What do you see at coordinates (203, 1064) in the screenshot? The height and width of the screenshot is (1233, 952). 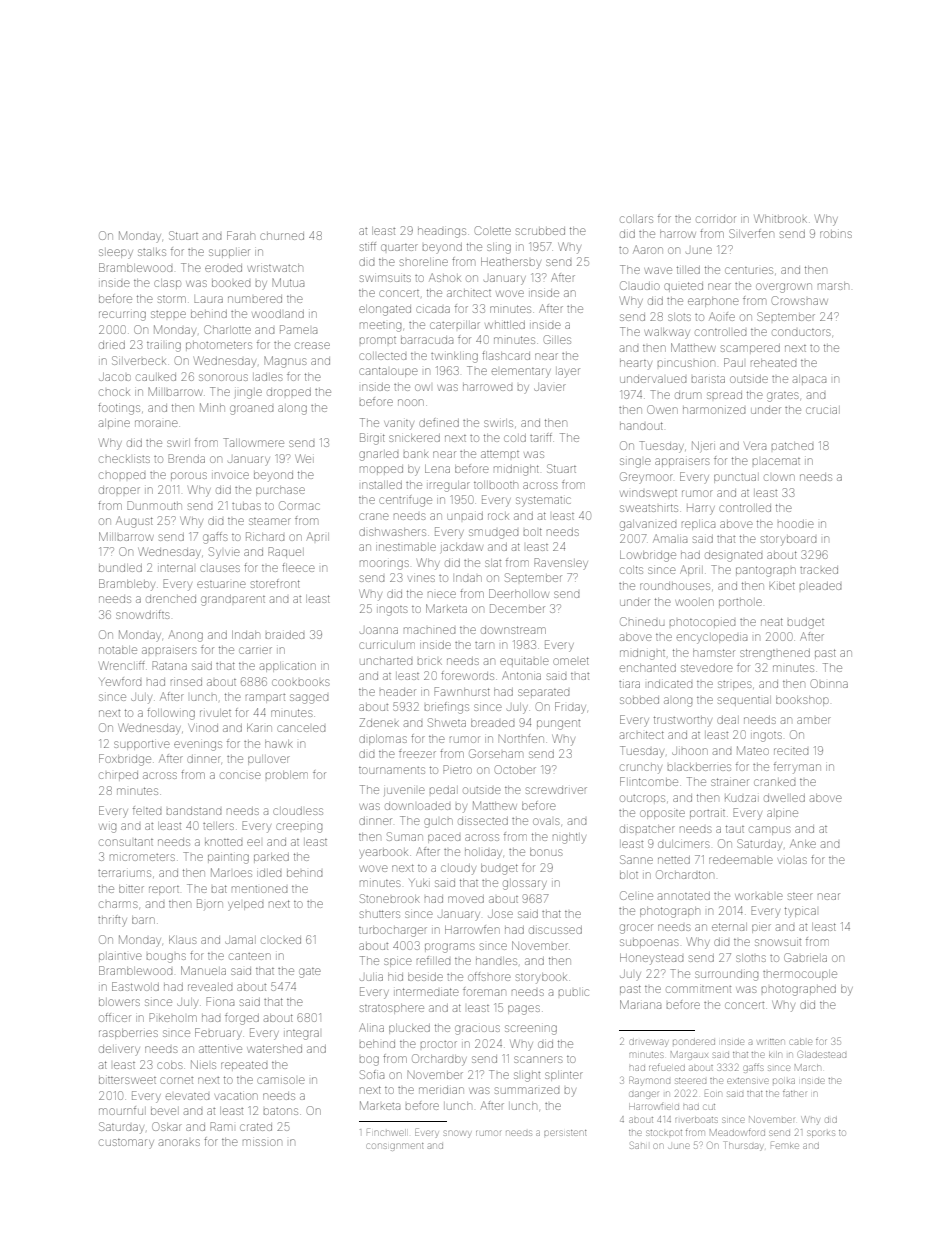 I see `Niels` at bounding box center [203, 1064].
